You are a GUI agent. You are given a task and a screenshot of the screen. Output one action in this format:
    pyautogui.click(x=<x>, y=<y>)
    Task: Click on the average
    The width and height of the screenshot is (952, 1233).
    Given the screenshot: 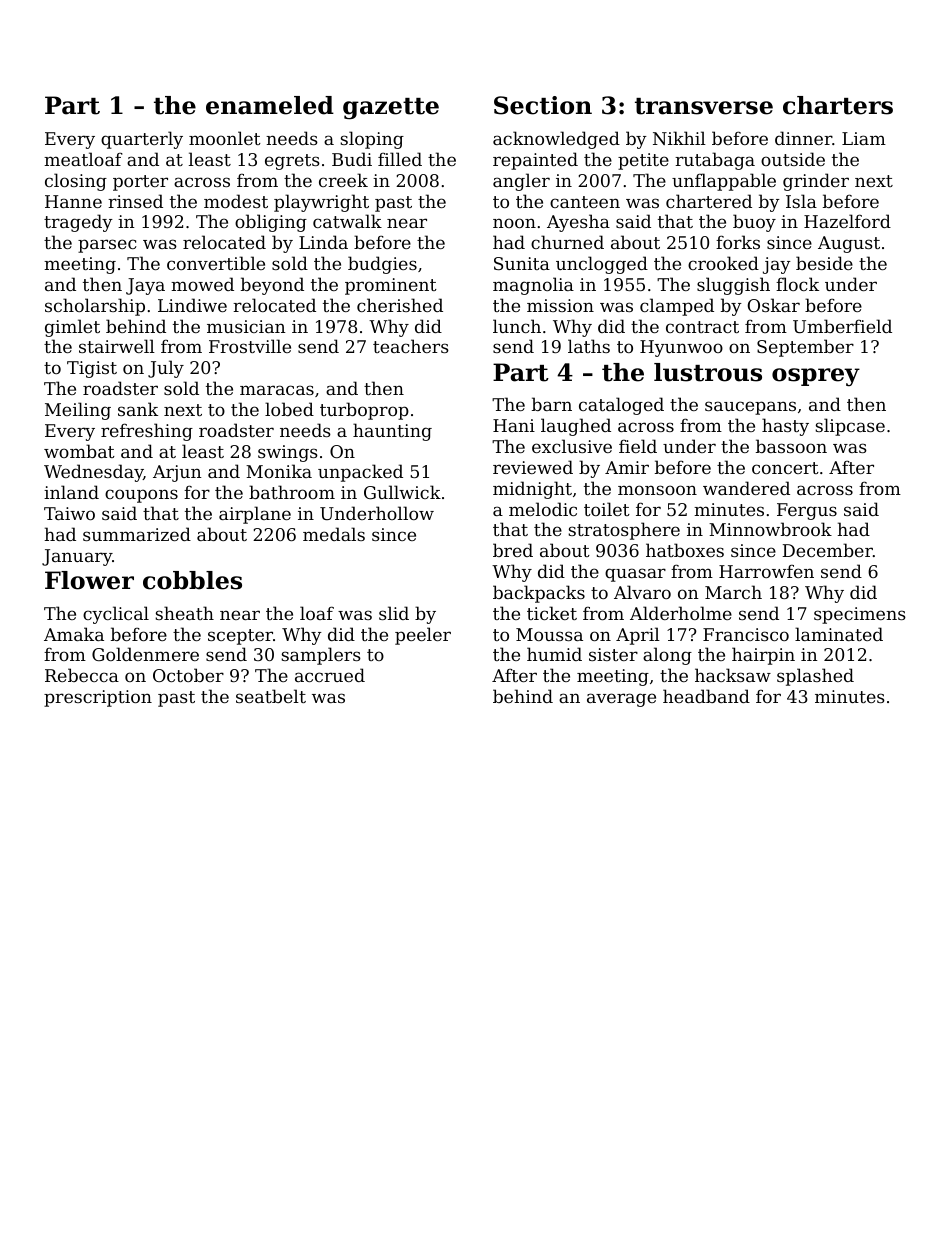 What is the action you would take?
    pyautogui.click(x=621, y=700)
